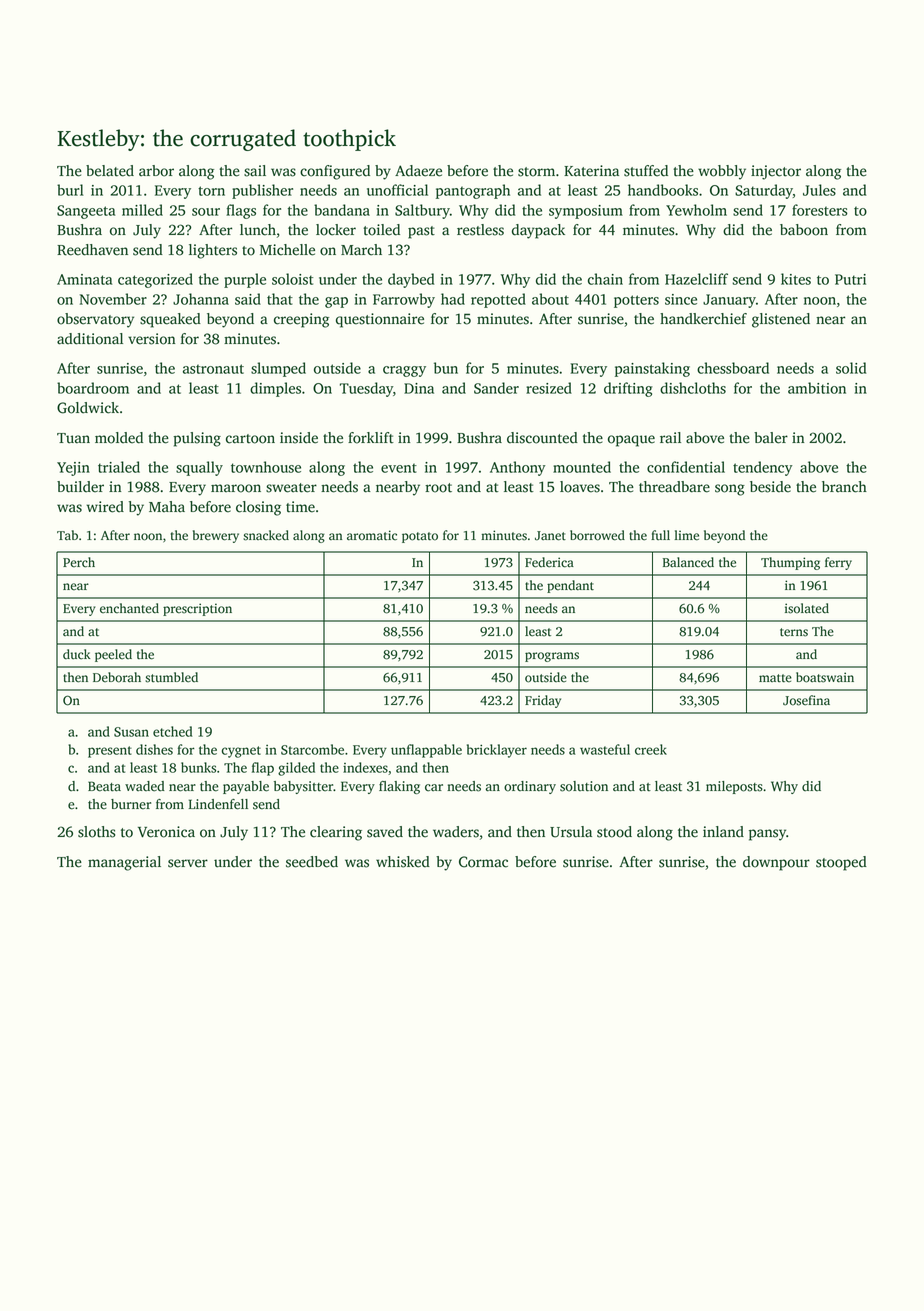 This document has width=924, height=1311. What do you see at coordinates (688, 562) in the document?
I see `Balanced` at bounding box center [688, 562].
